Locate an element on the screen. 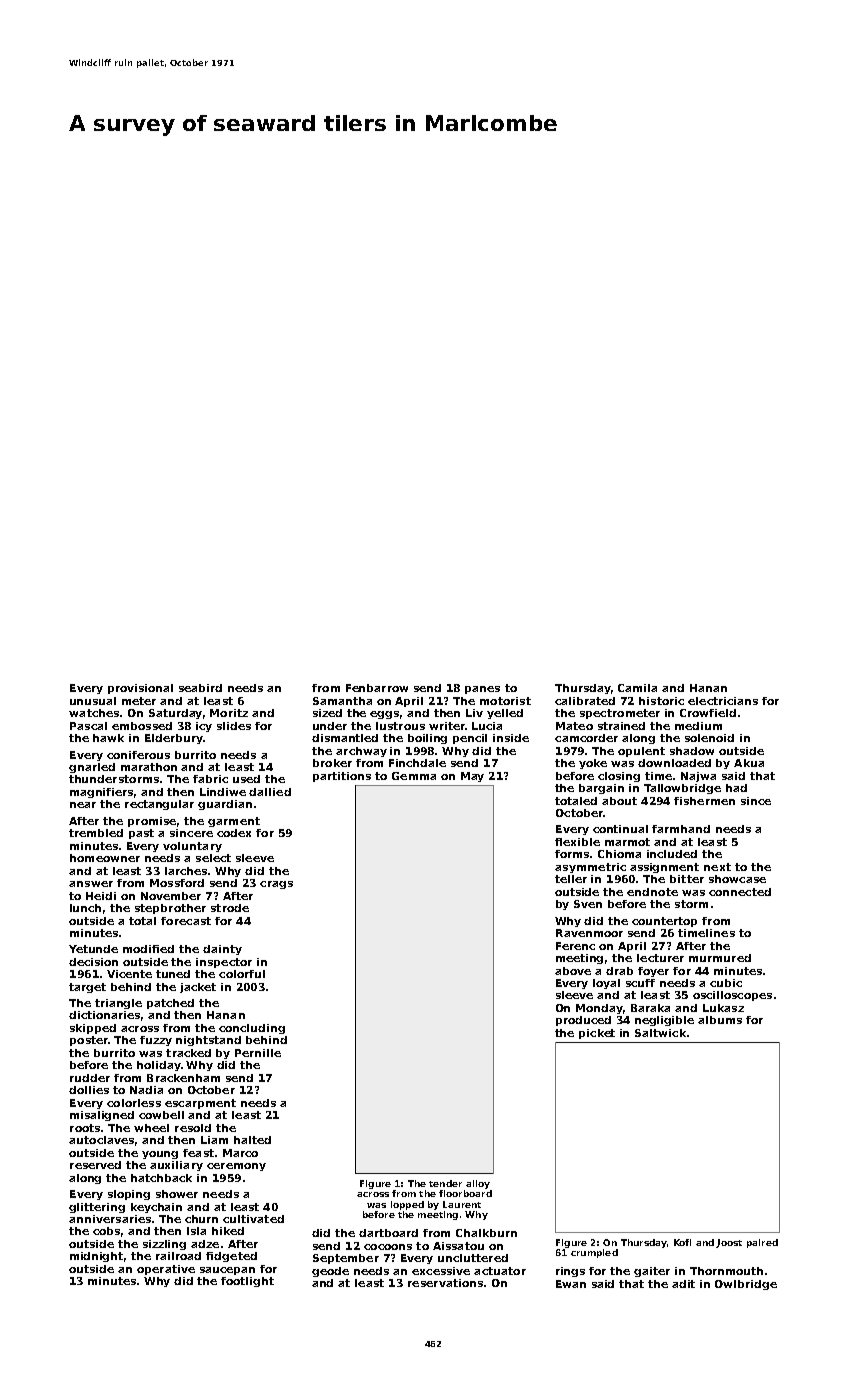 This screenshot has height=1400, width=849. seabird is located at coordinates (200, 688).
